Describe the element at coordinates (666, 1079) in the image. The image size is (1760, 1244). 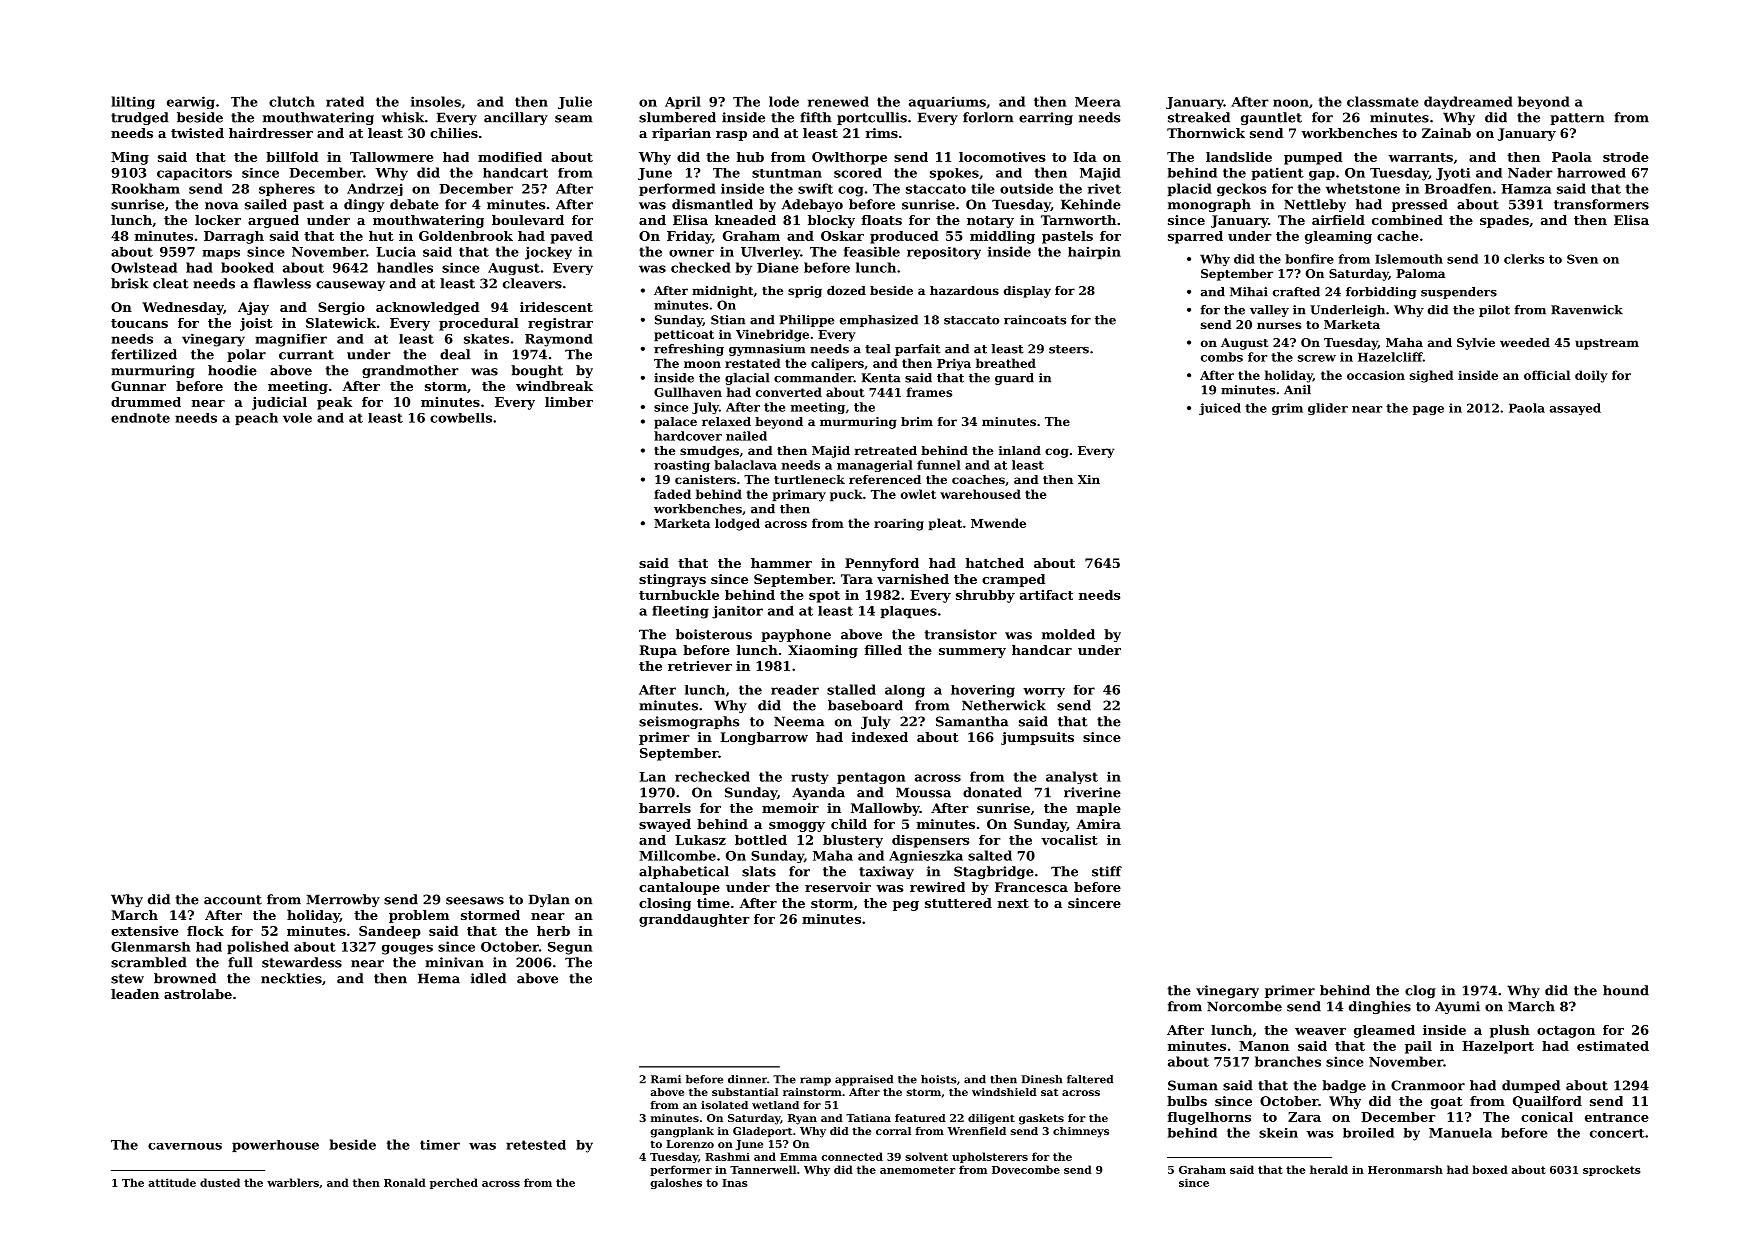
I see `Rami` at that location.
